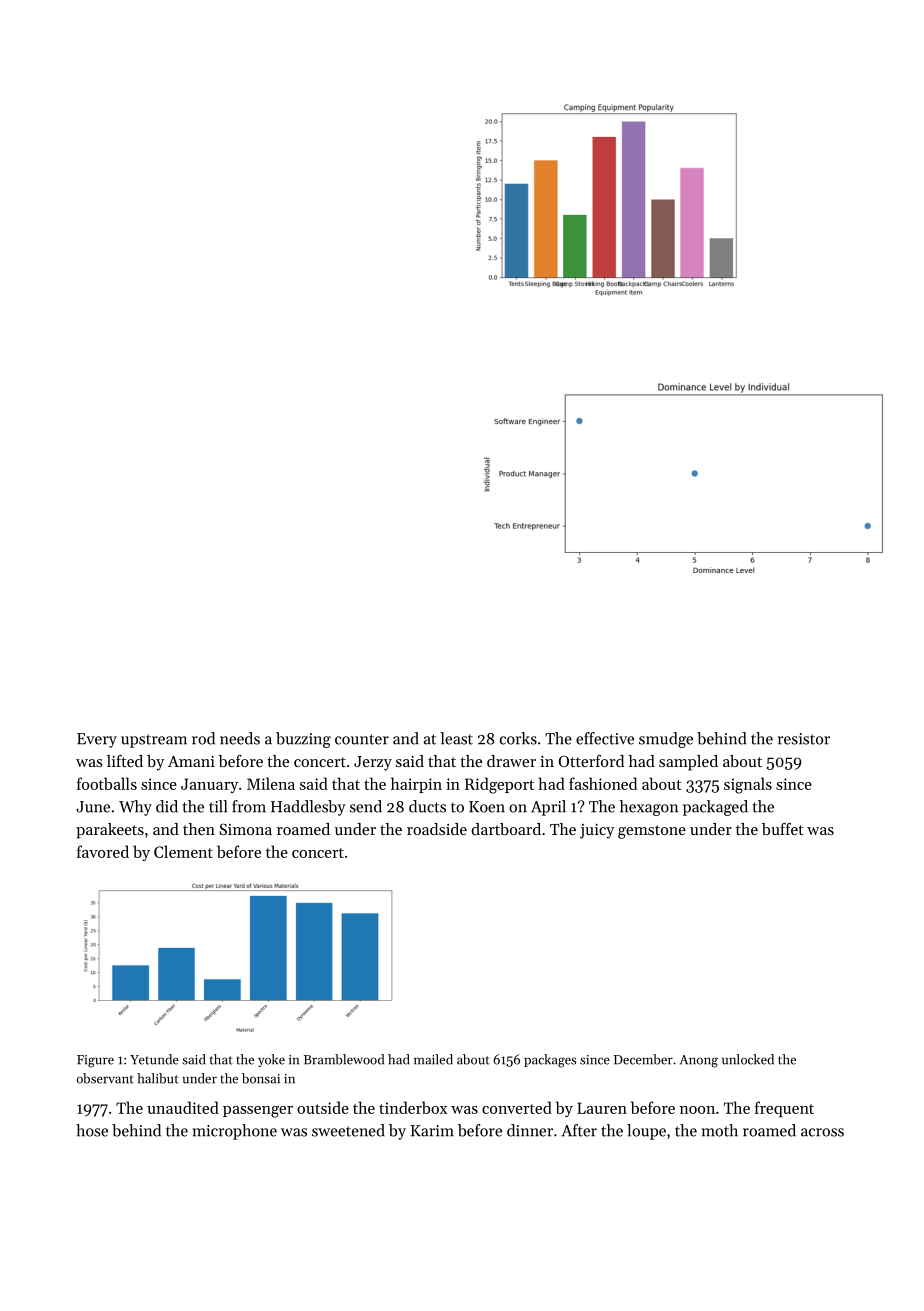 This page has width=924, height=1311. I want to click on resistor, so click(804, 739).
